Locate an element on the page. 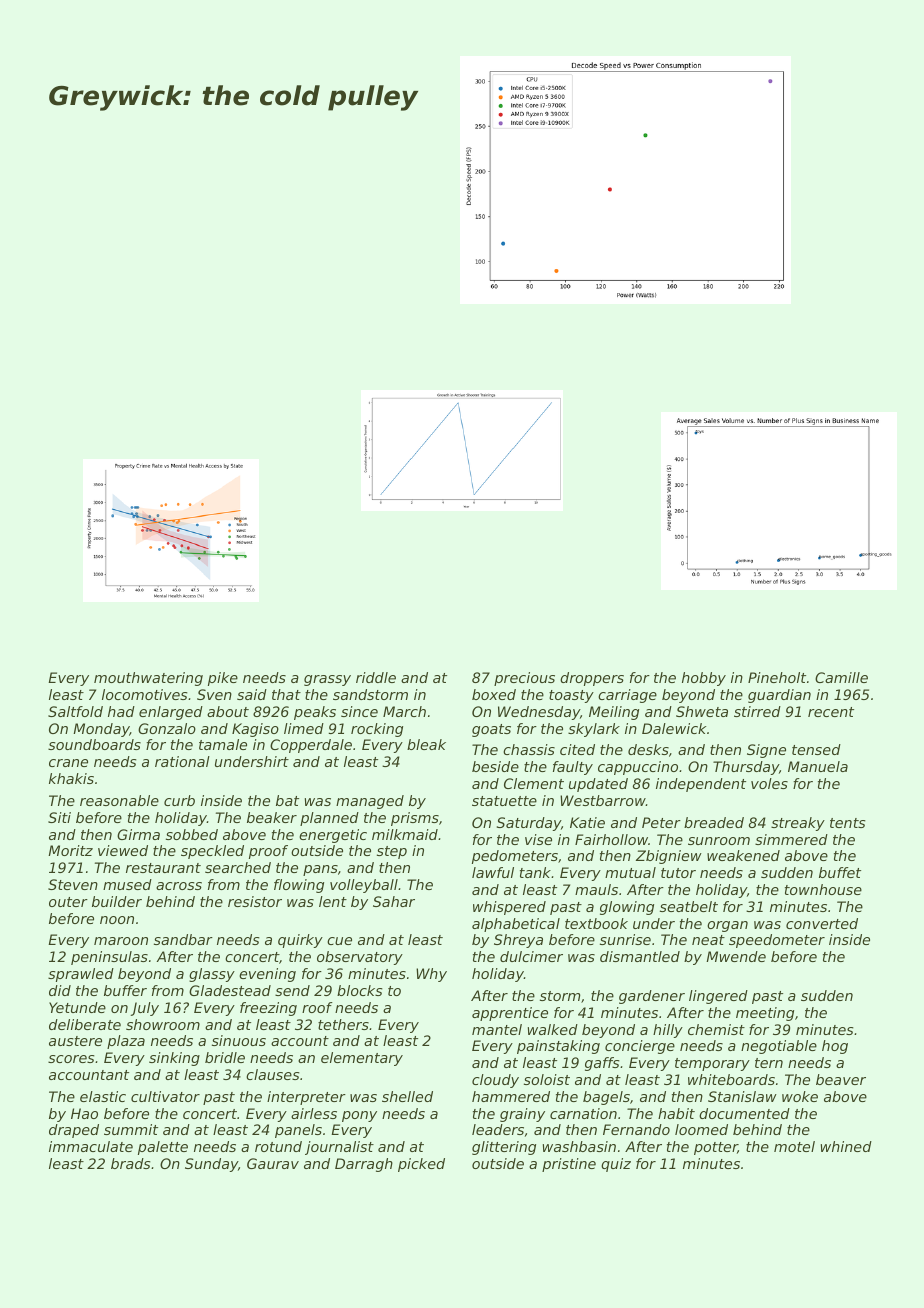 This document has height=1308, width=924. riddle is located at coordinates (376, 677).
